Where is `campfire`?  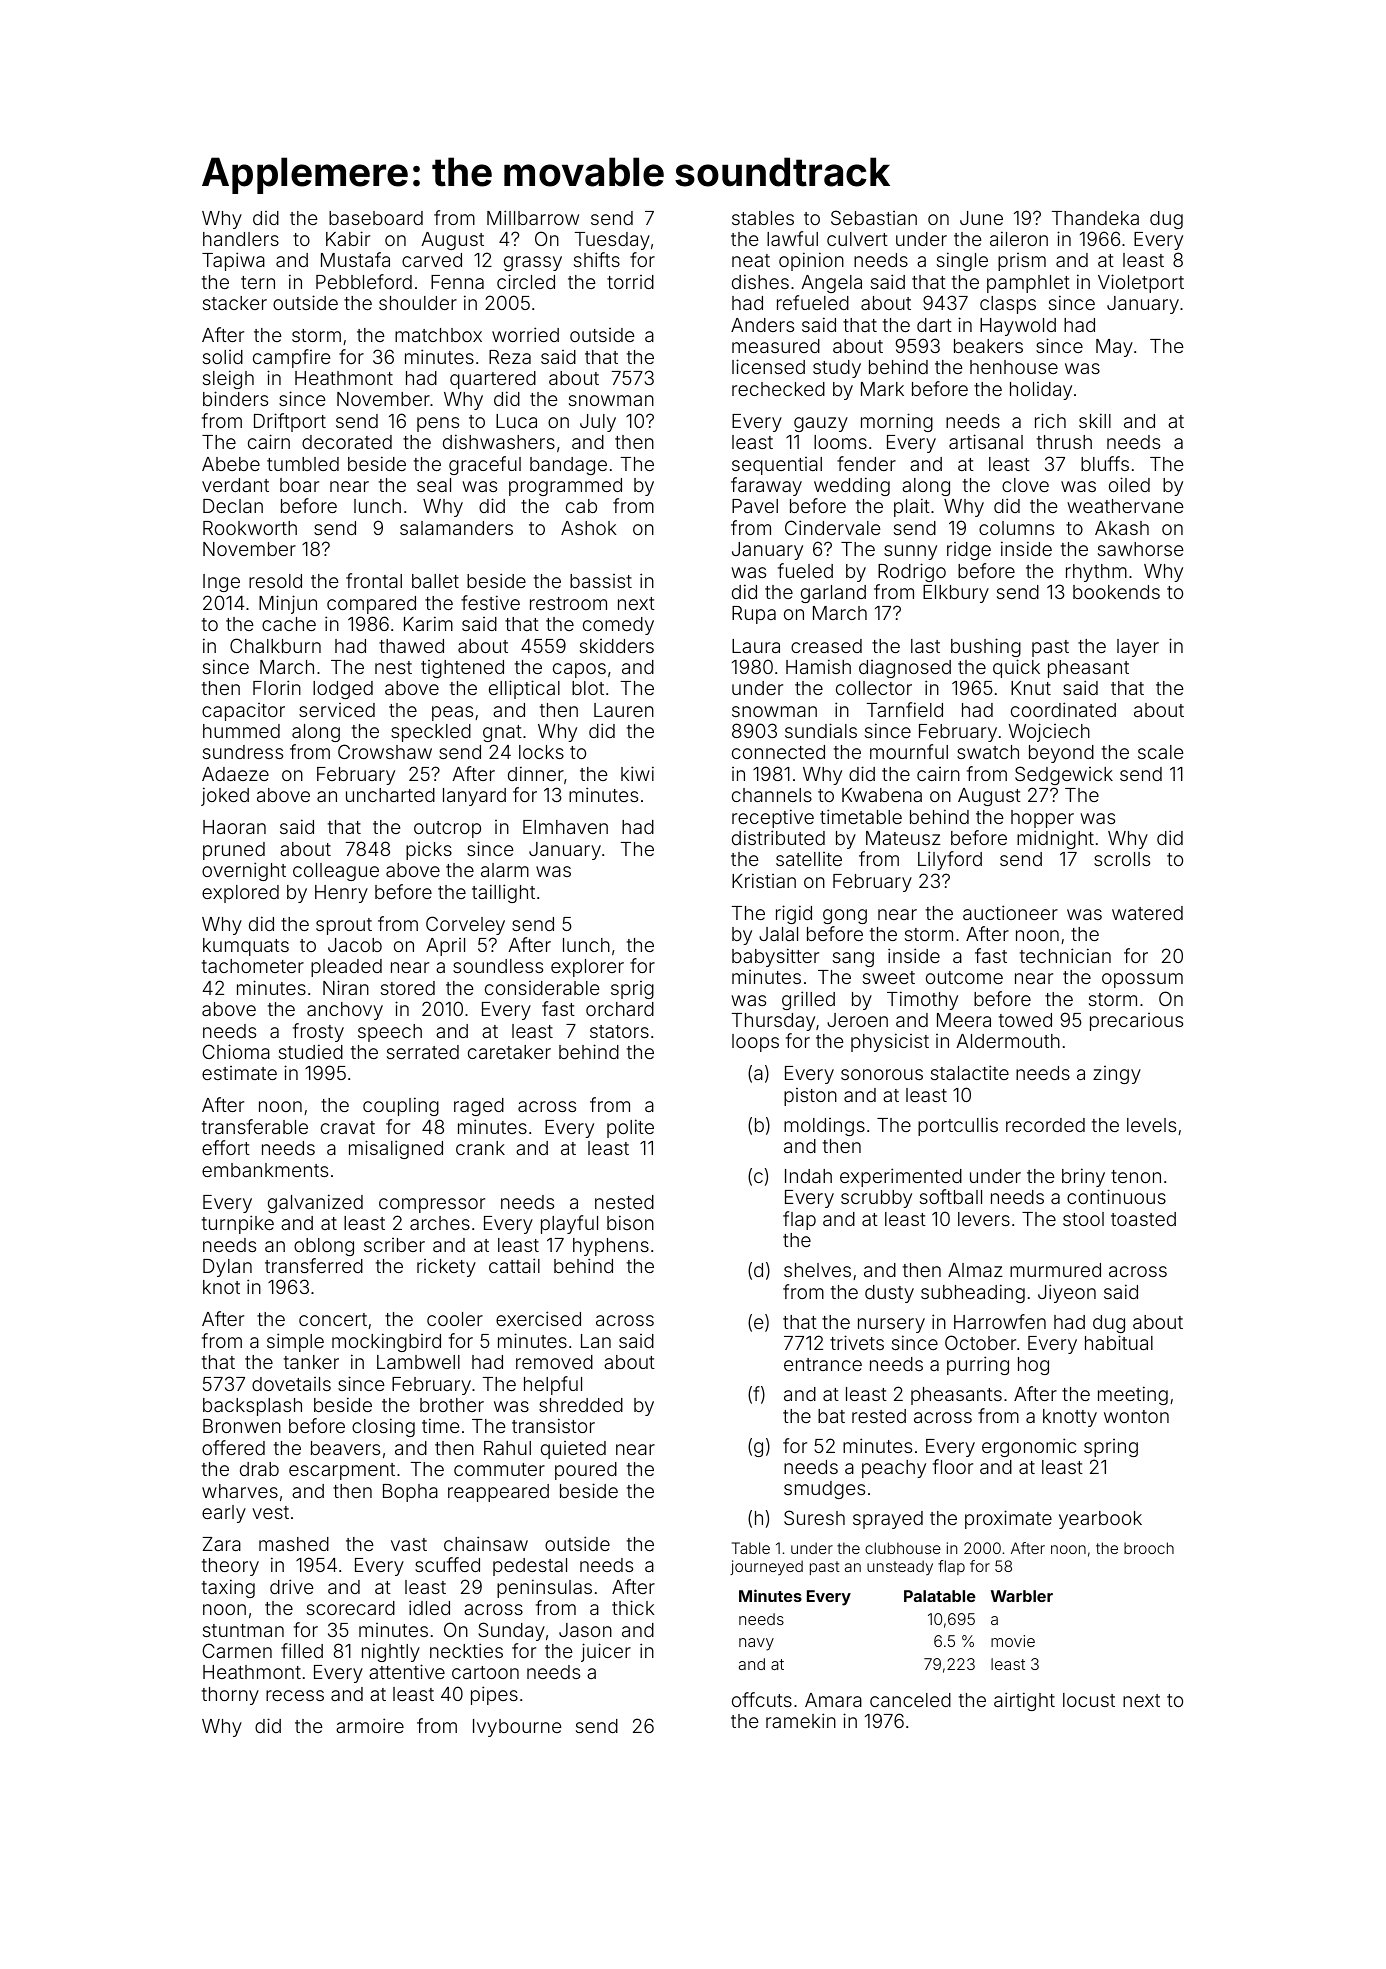 campfire is located at coordinates (291, 358).
